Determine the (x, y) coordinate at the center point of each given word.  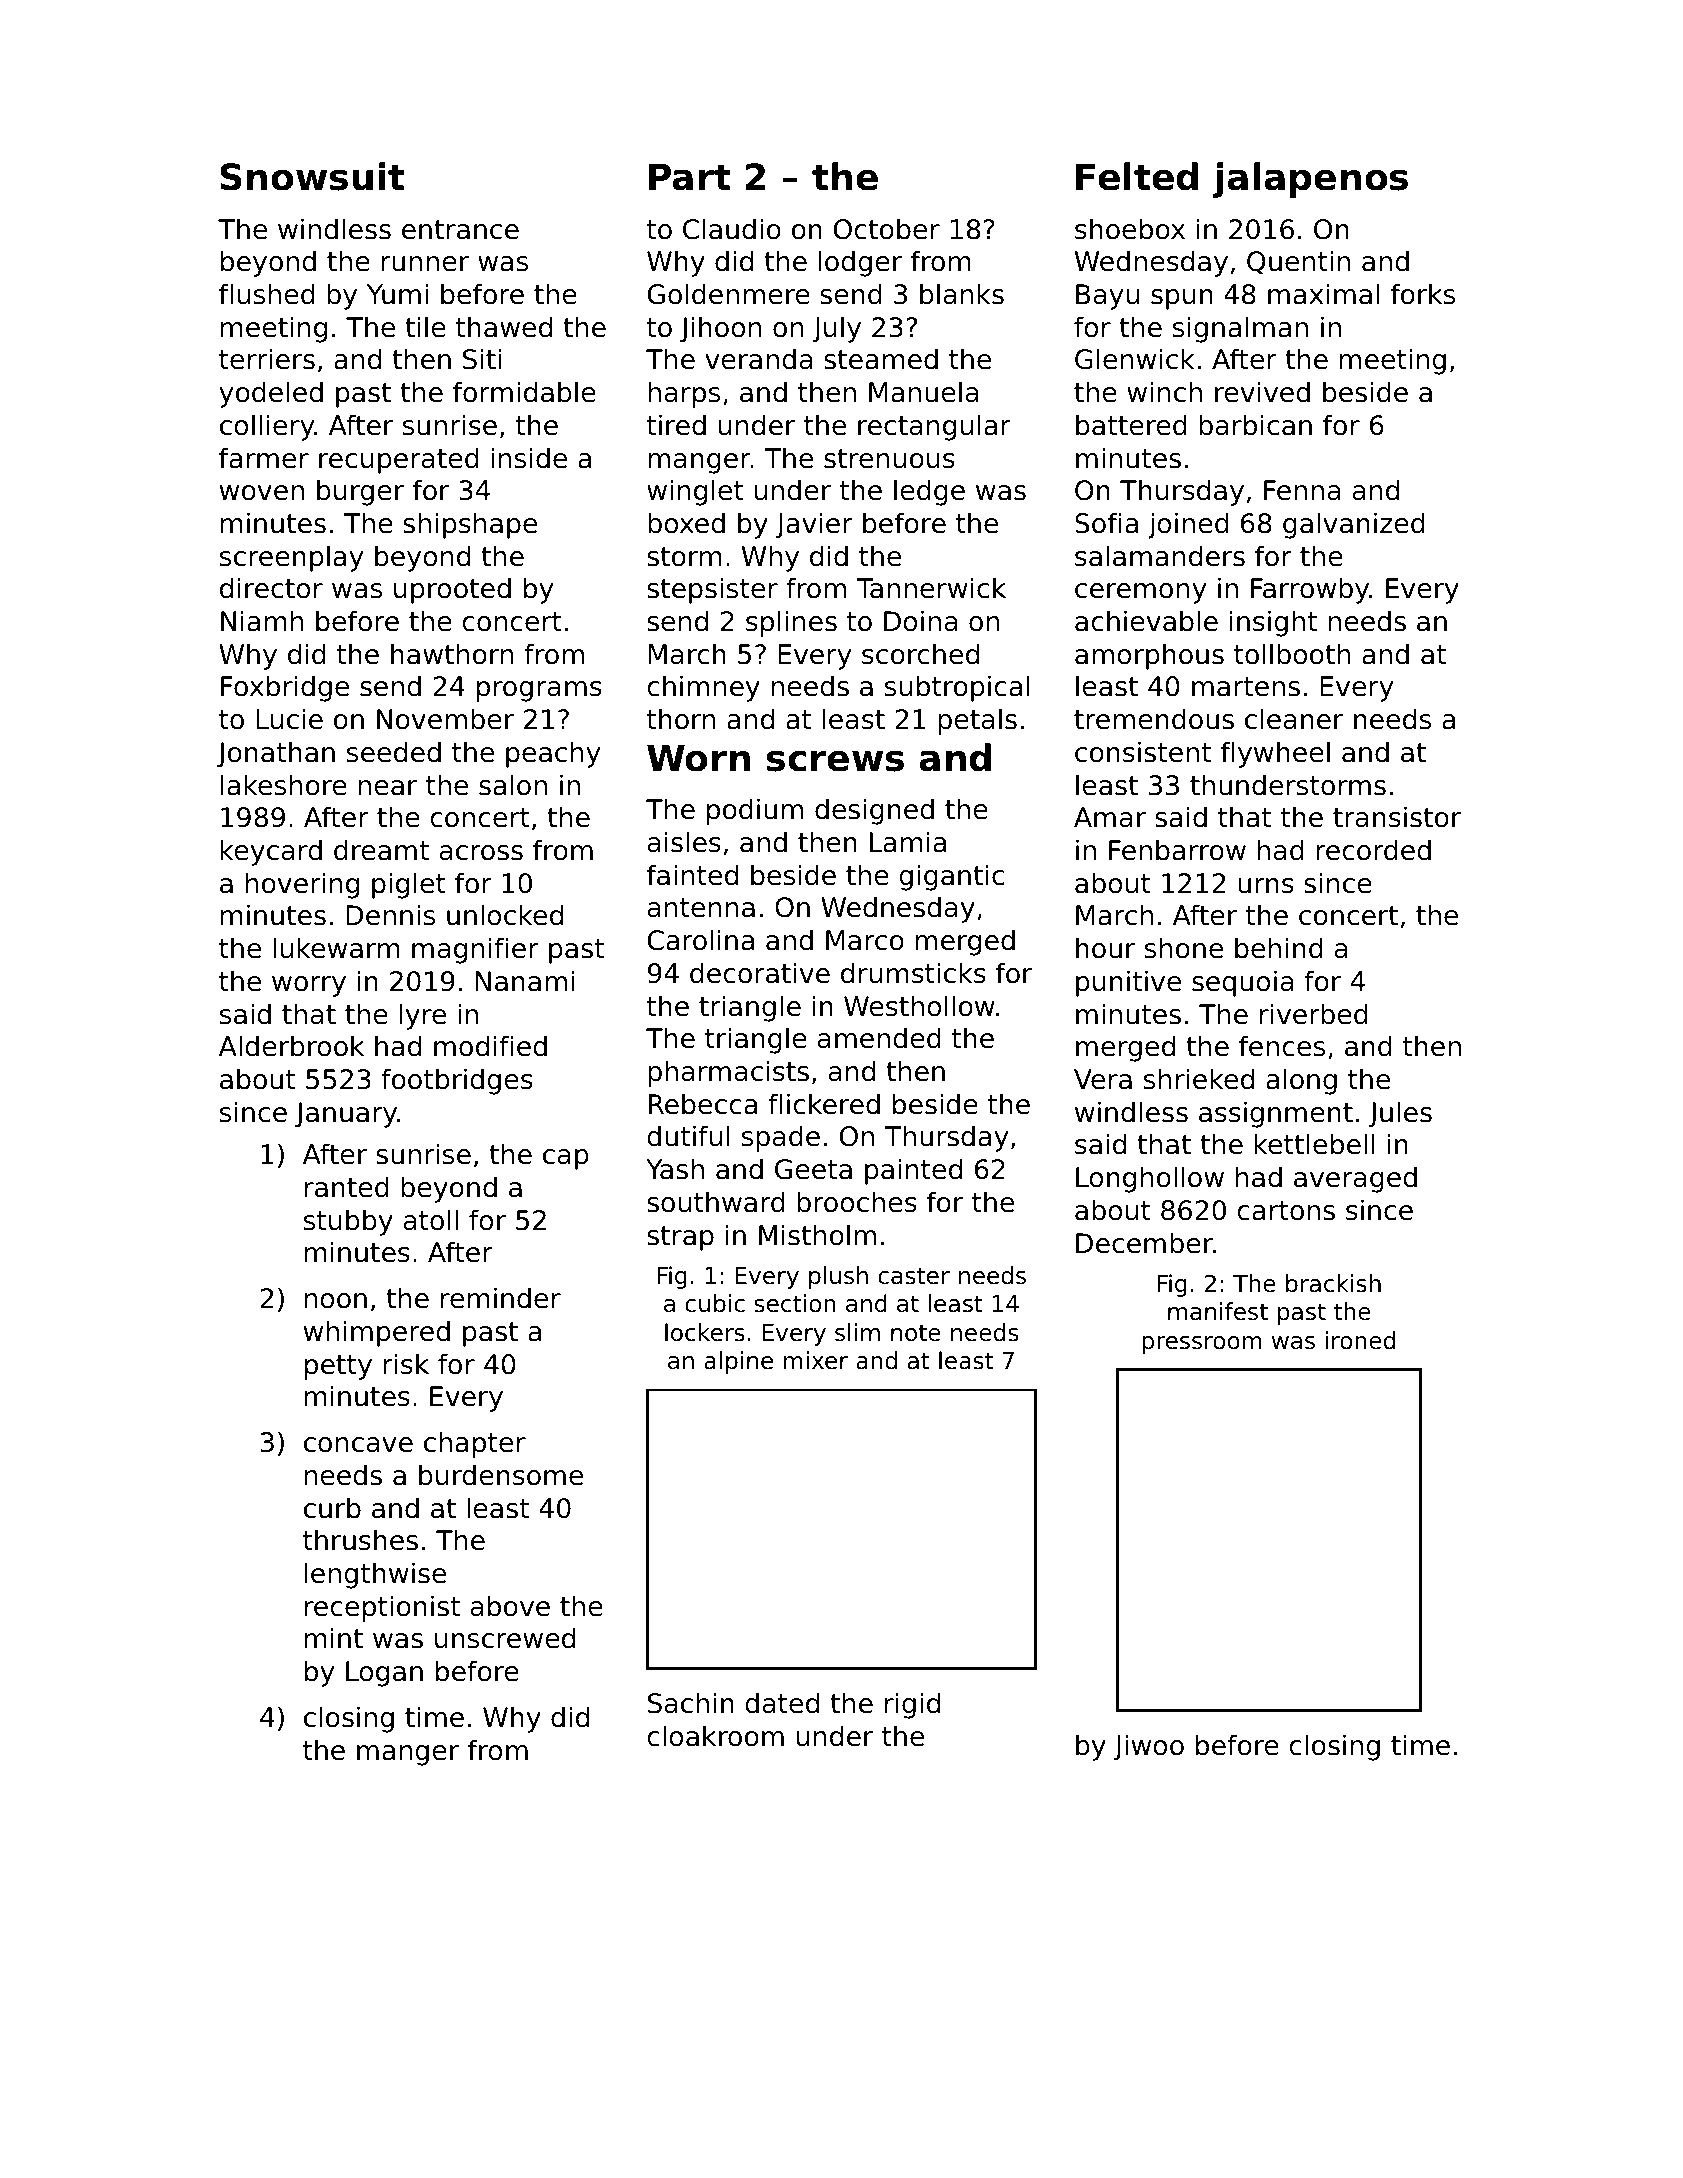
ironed (1360, 1340)
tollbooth (1292, 654)
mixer (816, 1360)
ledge (929, 492)
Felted (1137, 176)
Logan (384, 1674)
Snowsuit (312, 176)
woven (262, 493)
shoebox (1130, 229)
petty (338, 1367)
